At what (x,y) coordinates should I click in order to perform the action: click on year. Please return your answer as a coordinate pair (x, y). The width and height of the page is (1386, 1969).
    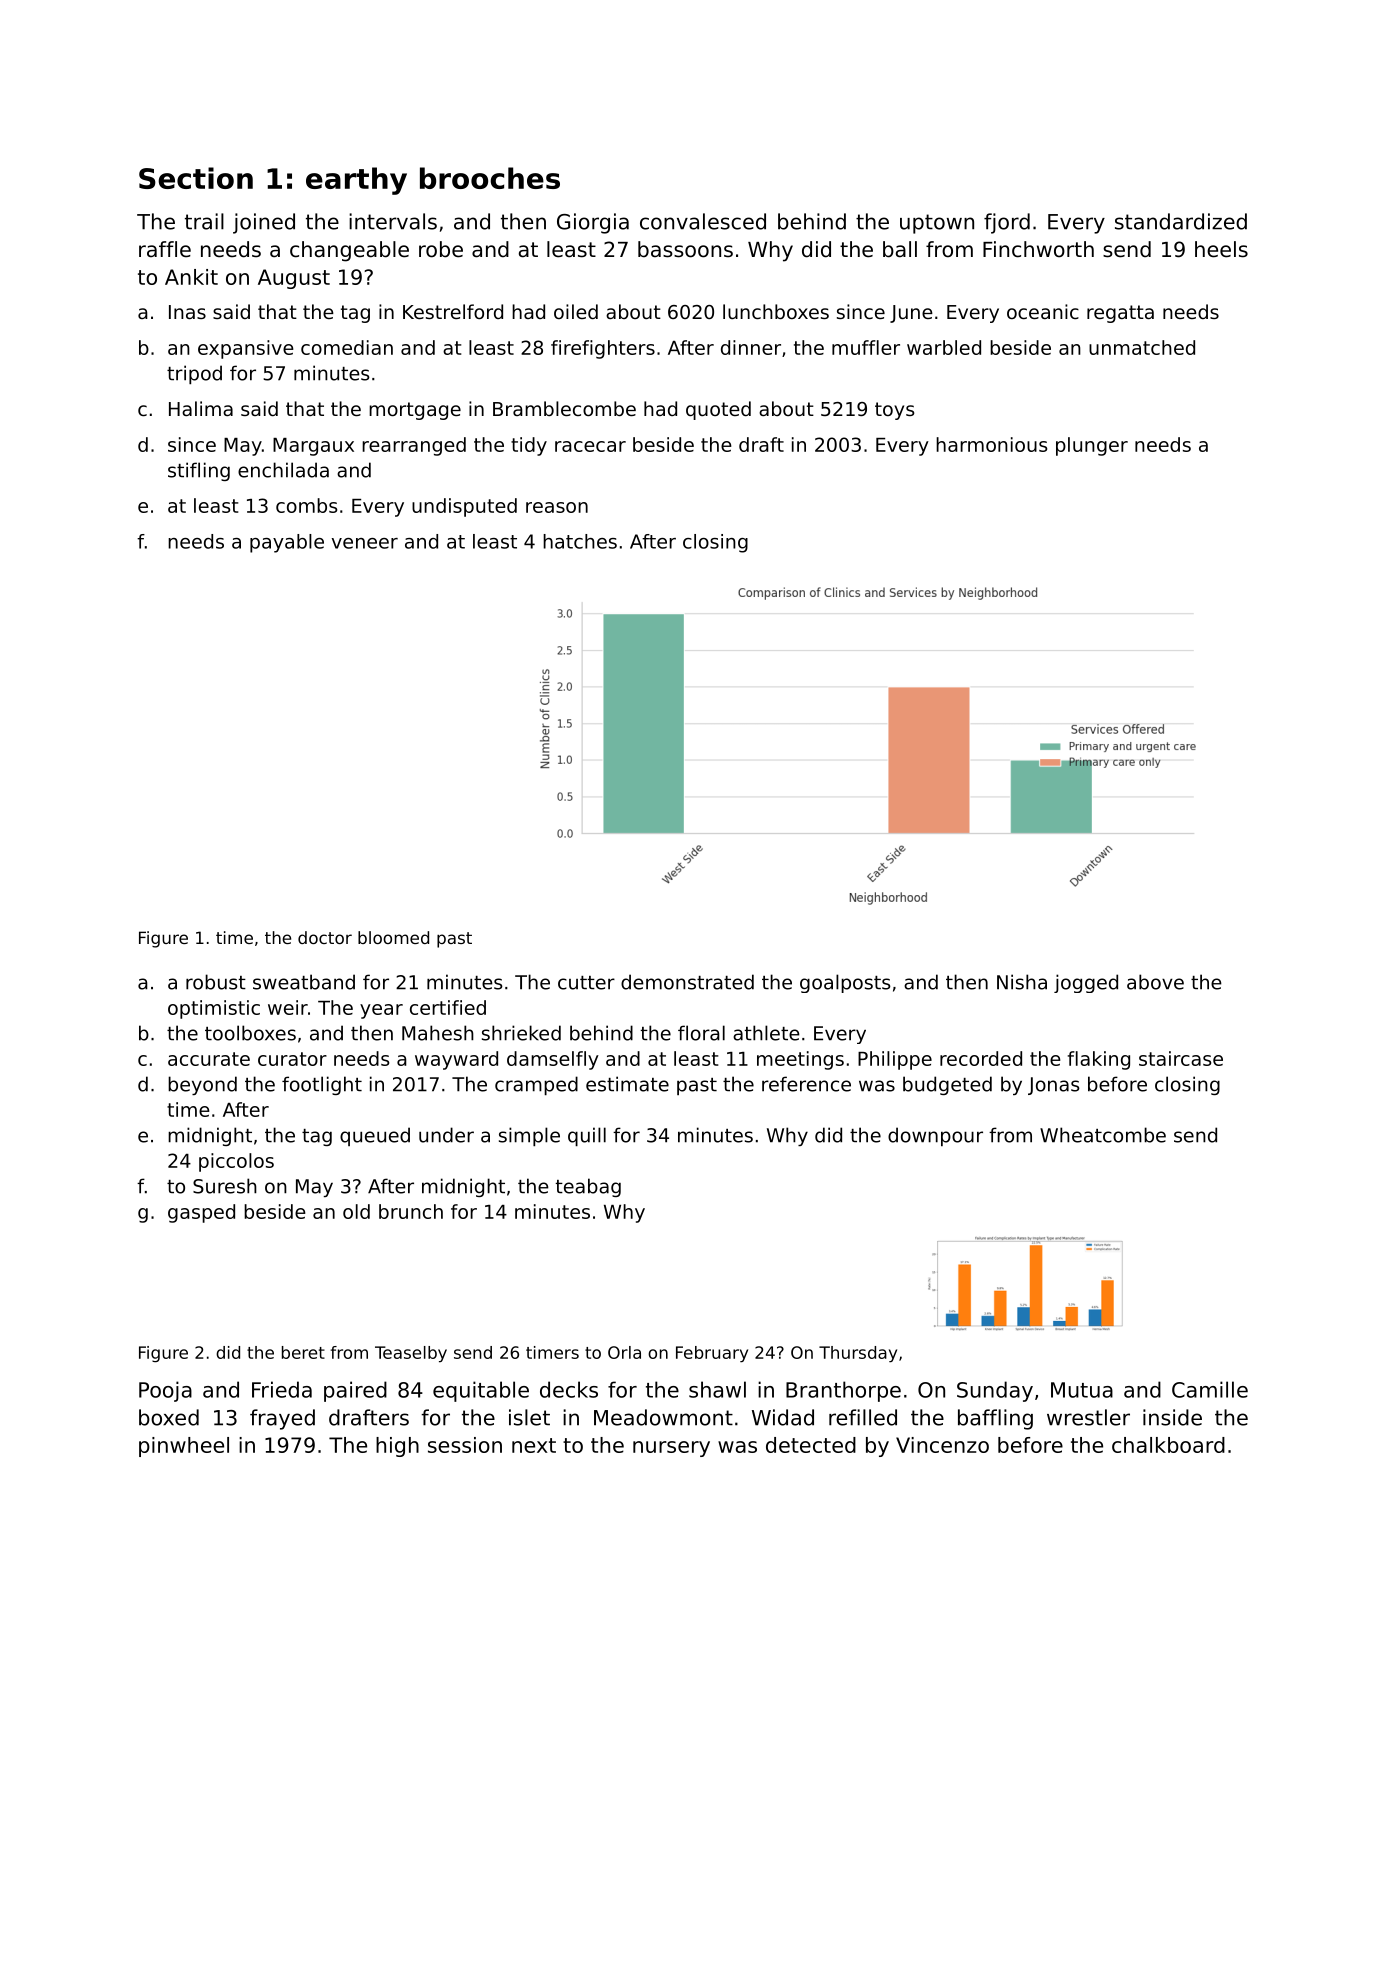
    Looking at the image, I should click on (381, 1011).
